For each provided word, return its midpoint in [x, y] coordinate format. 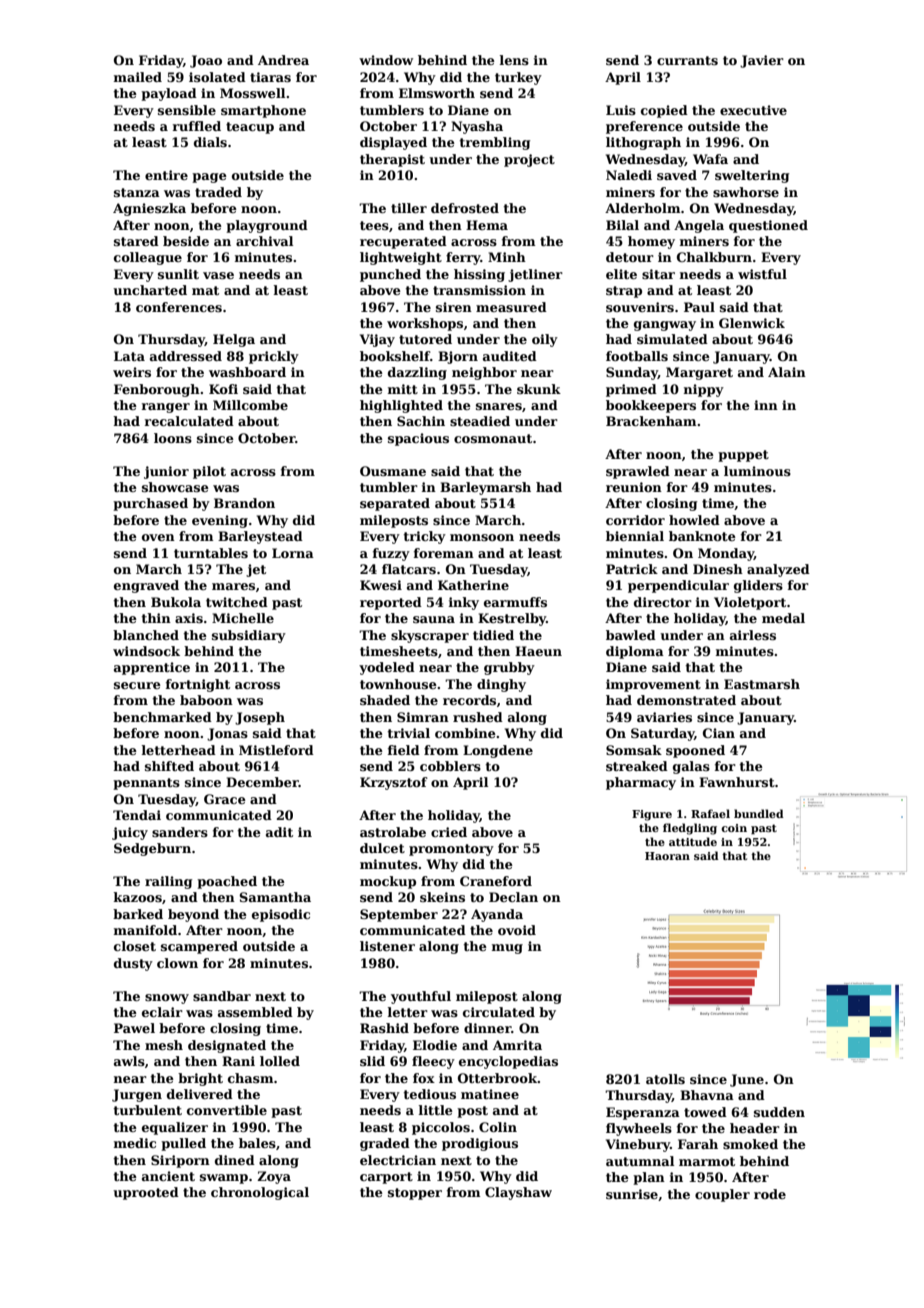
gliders [758, 586]
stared [136, 241]
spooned [695, 751]
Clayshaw [518, 1193]
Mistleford [276, 750]
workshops [425, 324]
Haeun [538, 651]
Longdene [498, 751]
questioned [768, 226]
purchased [150, 504]
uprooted [146, 1193]
